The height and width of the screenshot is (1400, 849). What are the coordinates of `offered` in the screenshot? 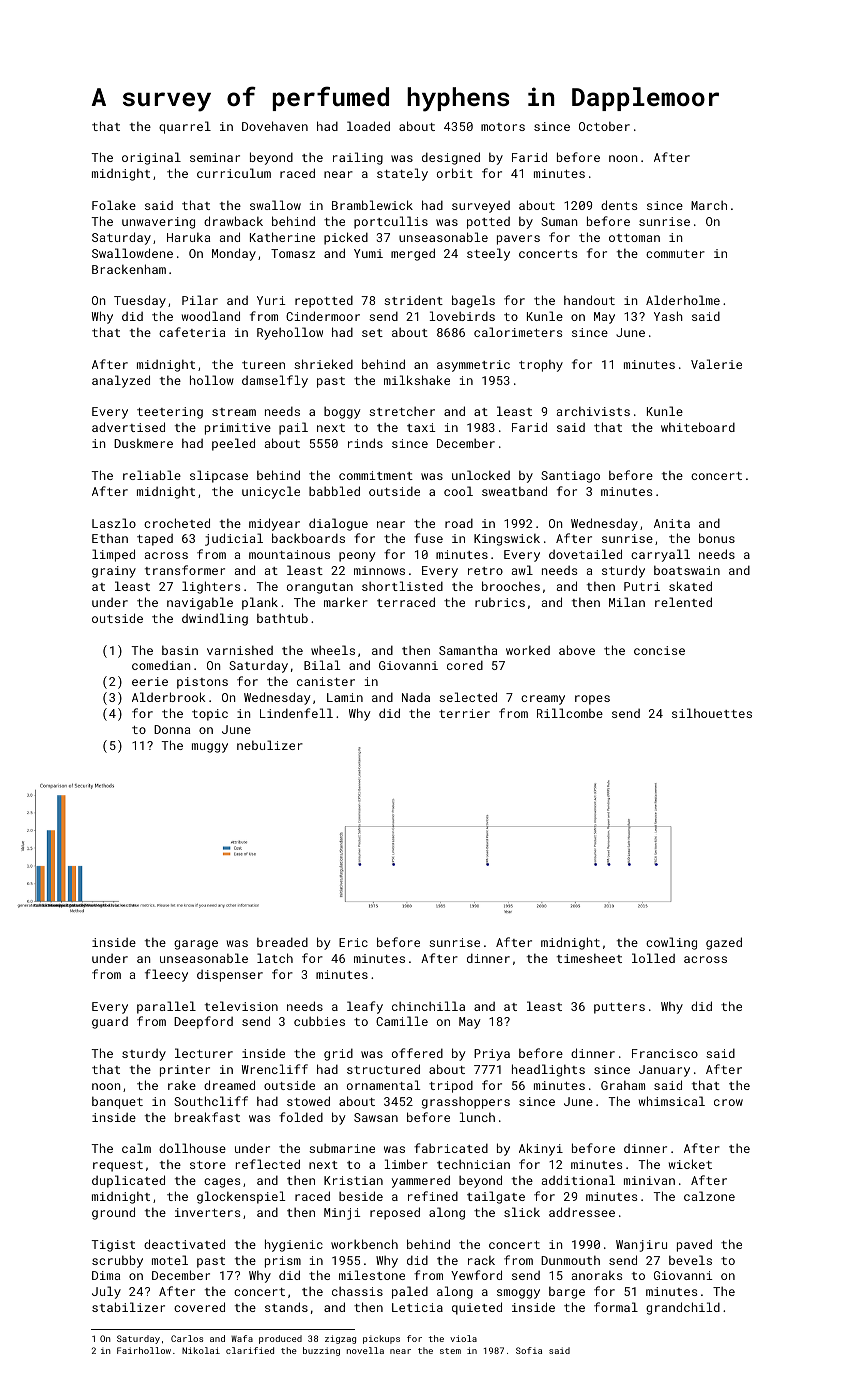 It's located at (417, 1053).
